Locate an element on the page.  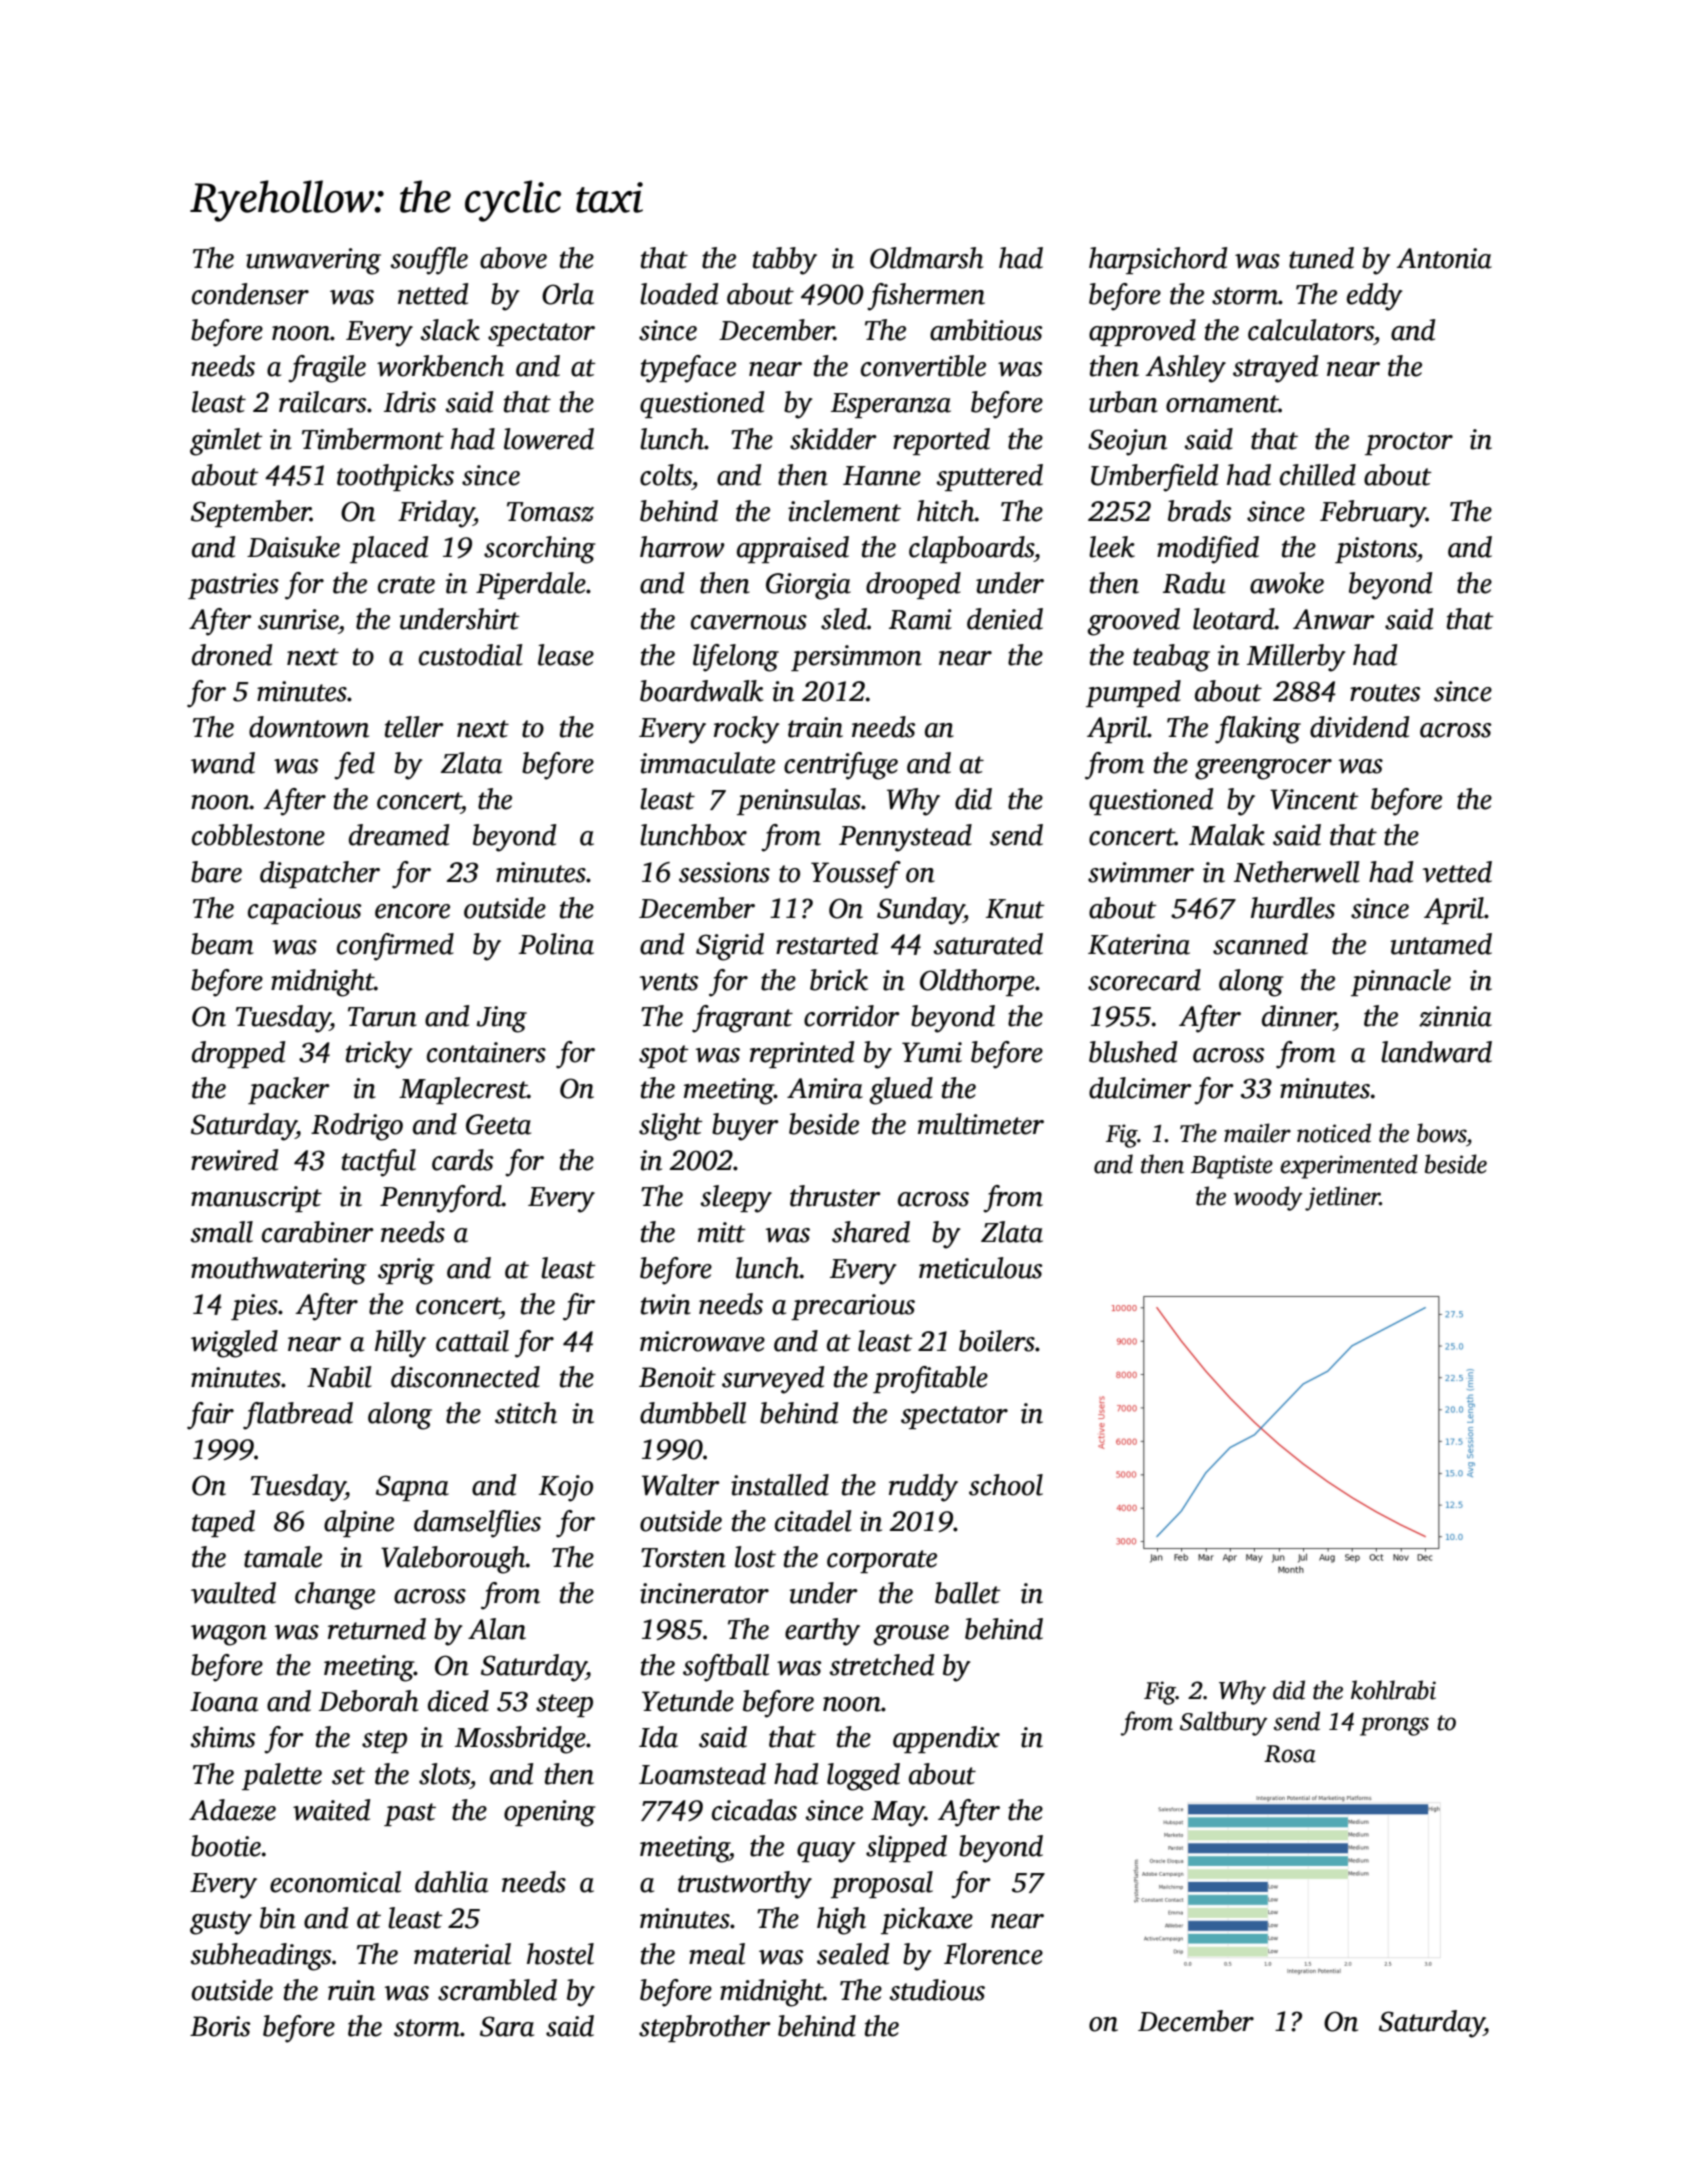
centrifuge is located at coordinates (841, 766).
